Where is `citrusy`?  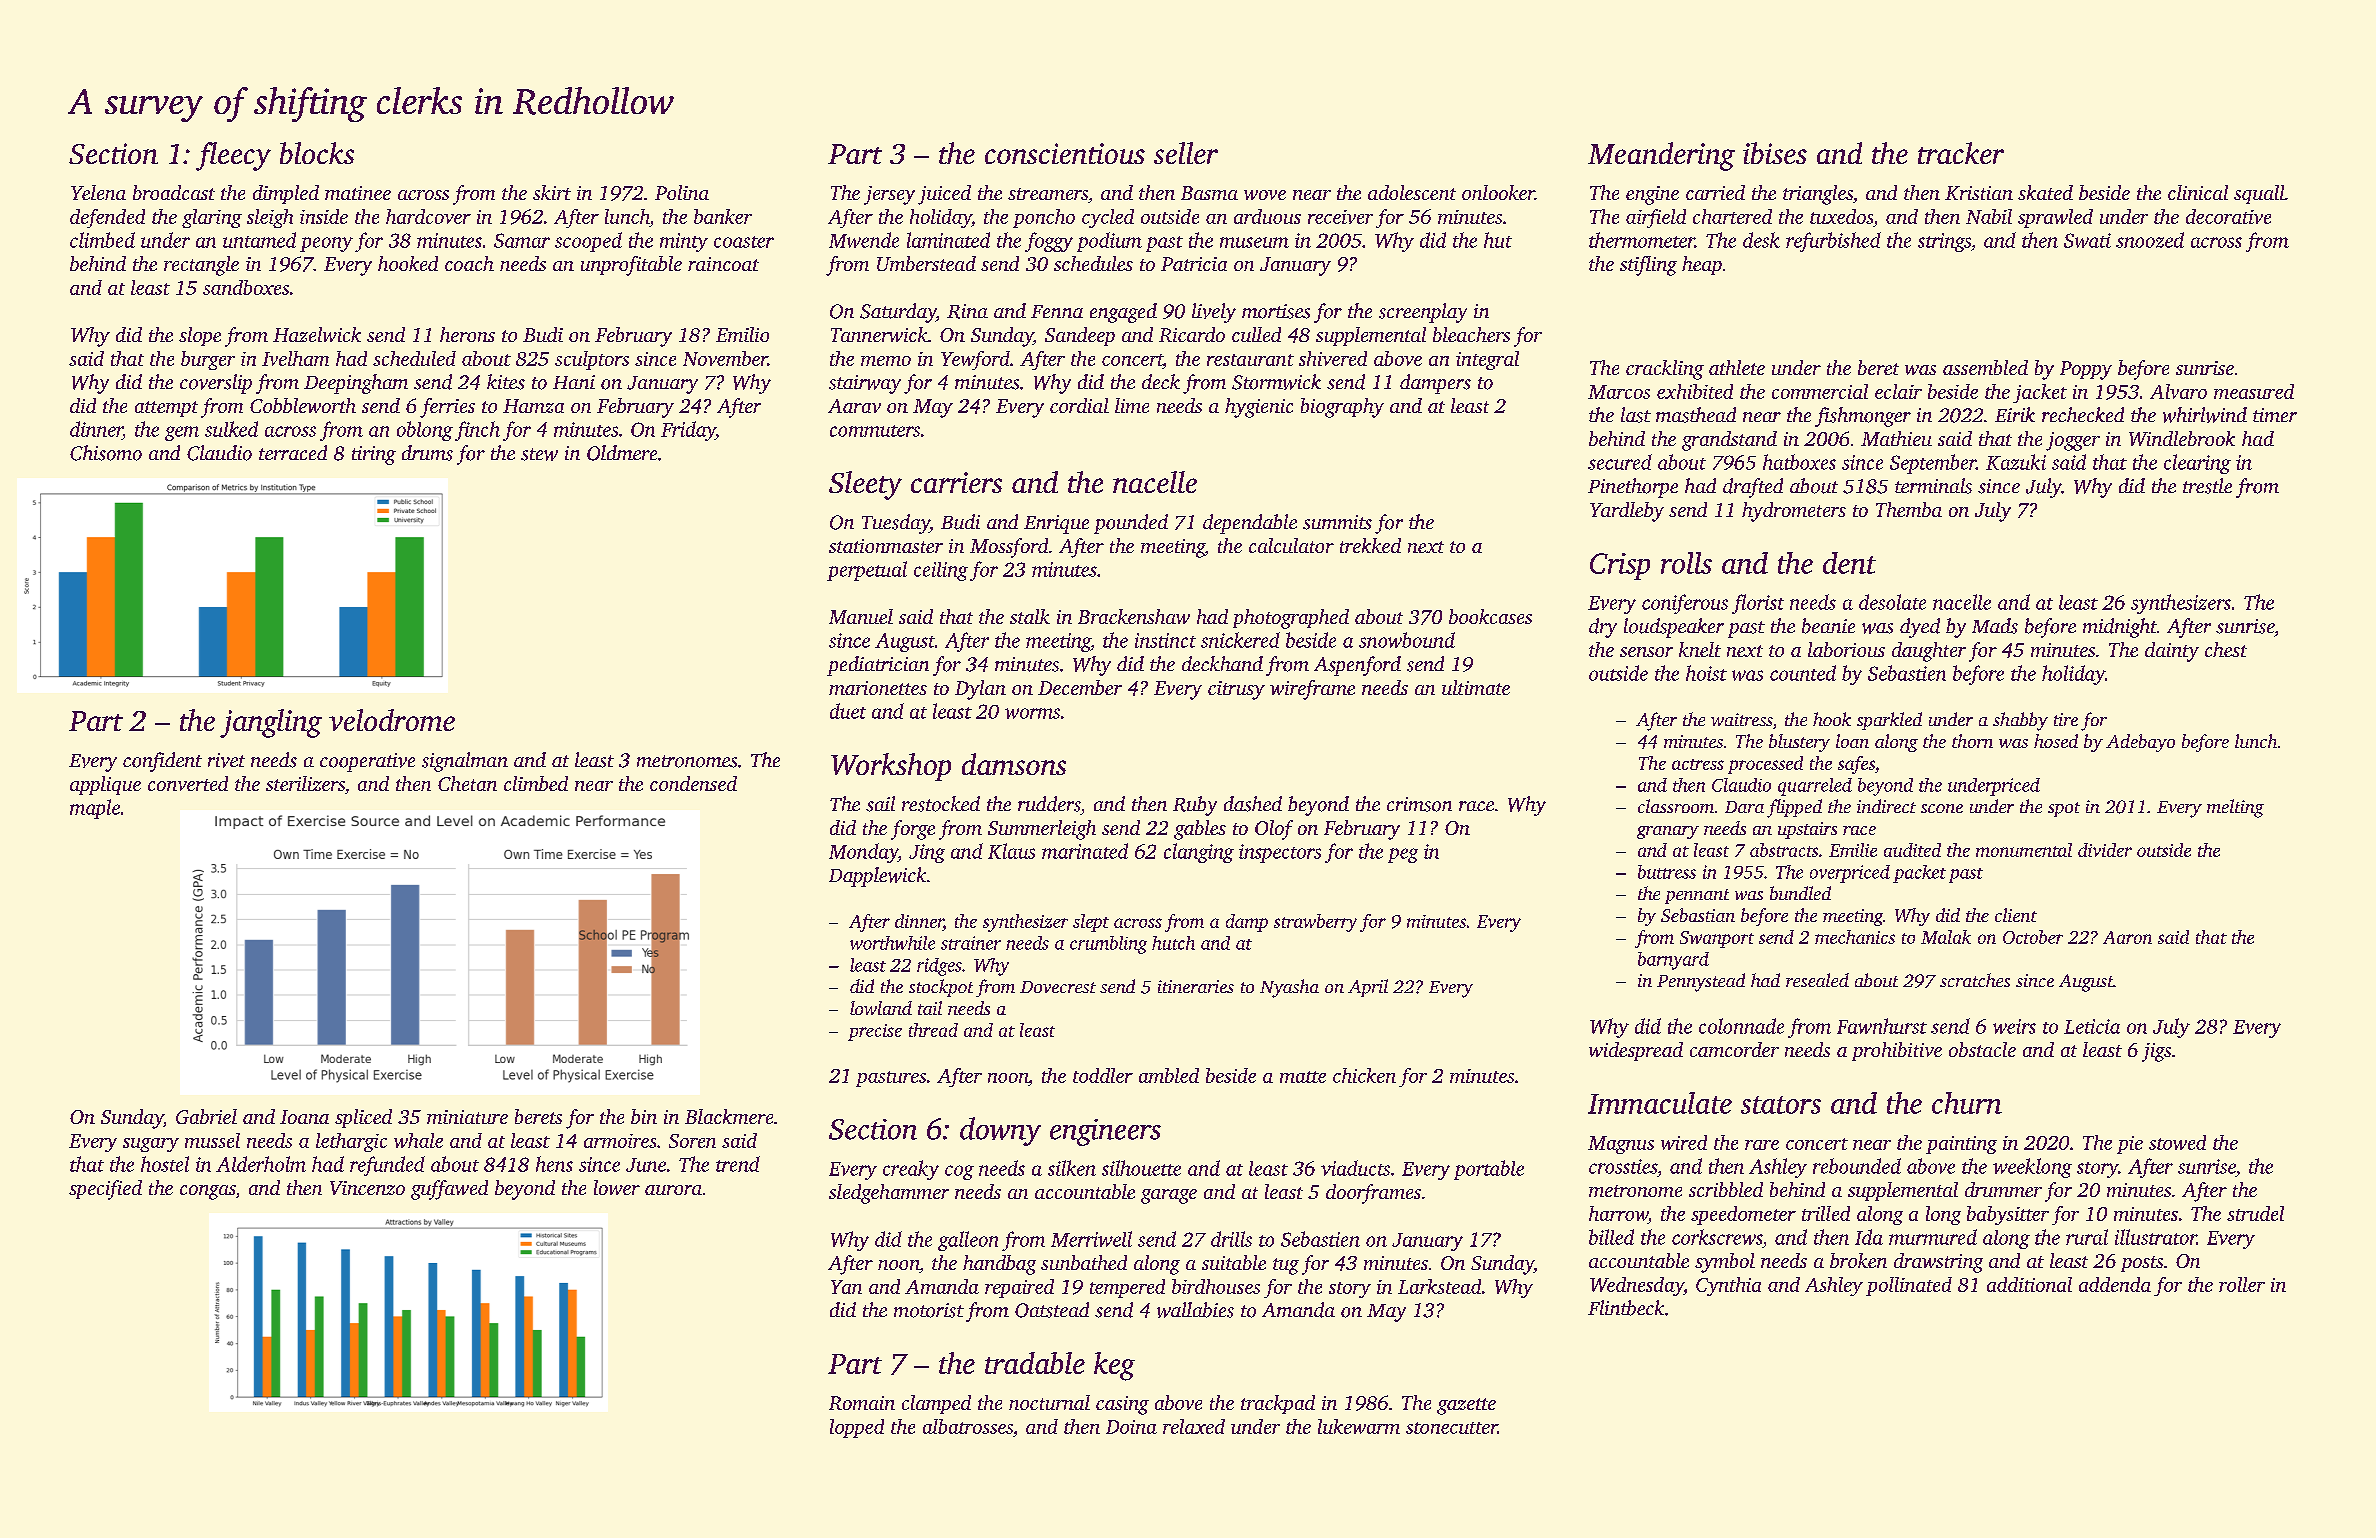
citrusy is located at coordinates (1236, 690).
